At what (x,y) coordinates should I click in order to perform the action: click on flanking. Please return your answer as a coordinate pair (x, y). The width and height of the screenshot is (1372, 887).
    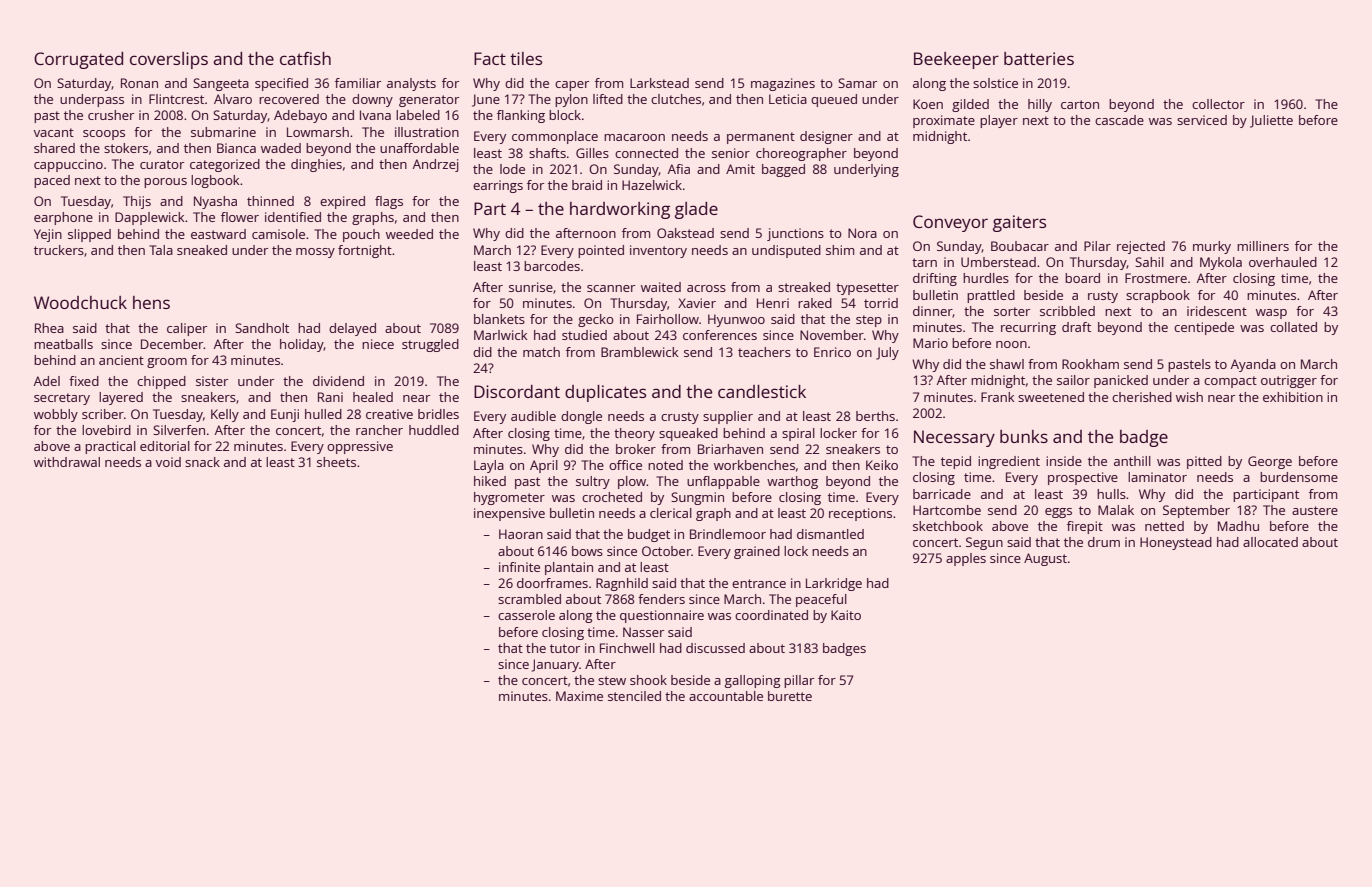
    Looking at the image, I should click on (521, 116).
